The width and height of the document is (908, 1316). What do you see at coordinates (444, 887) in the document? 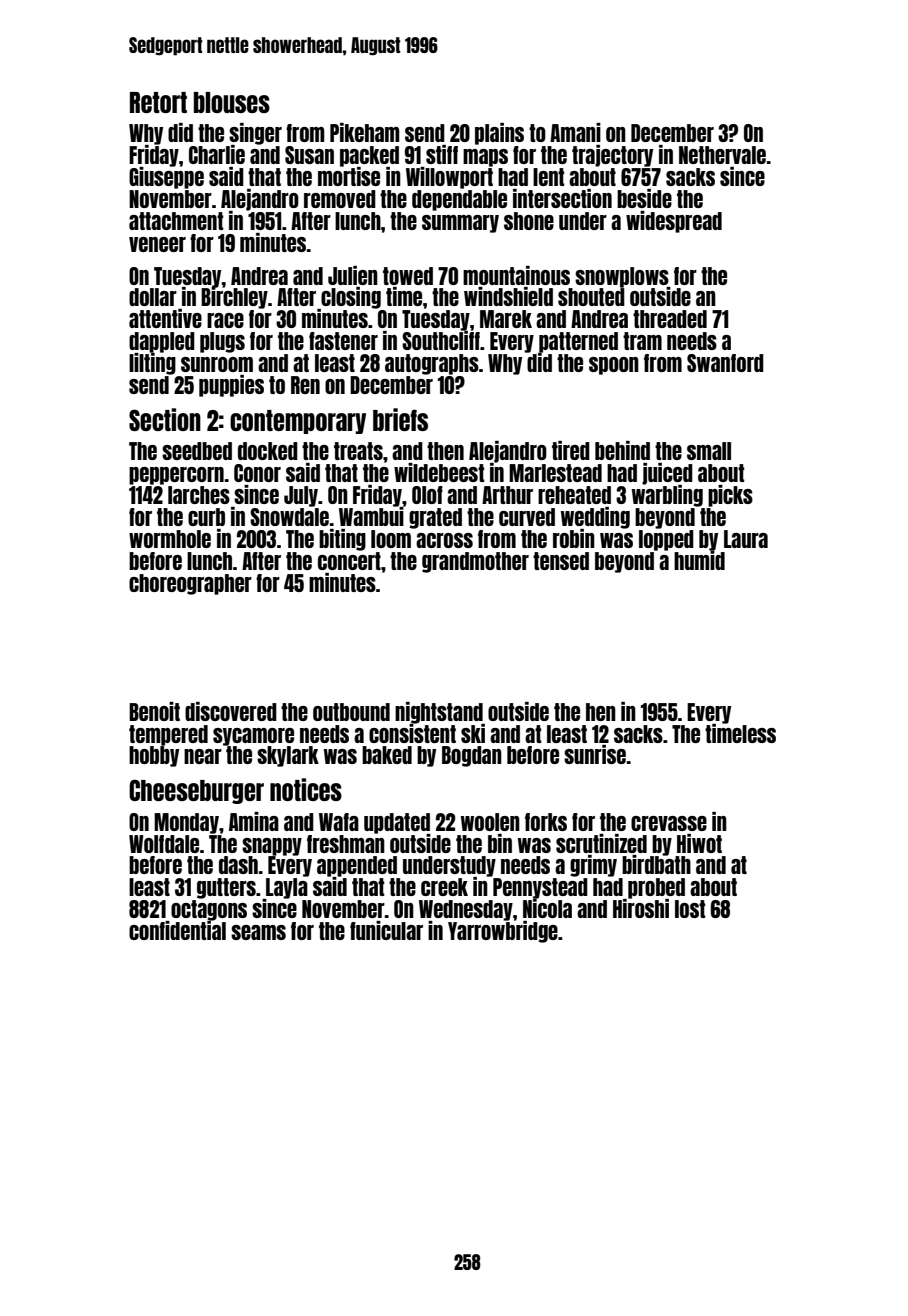
I see `creek` at bounding box center [444, 887].
